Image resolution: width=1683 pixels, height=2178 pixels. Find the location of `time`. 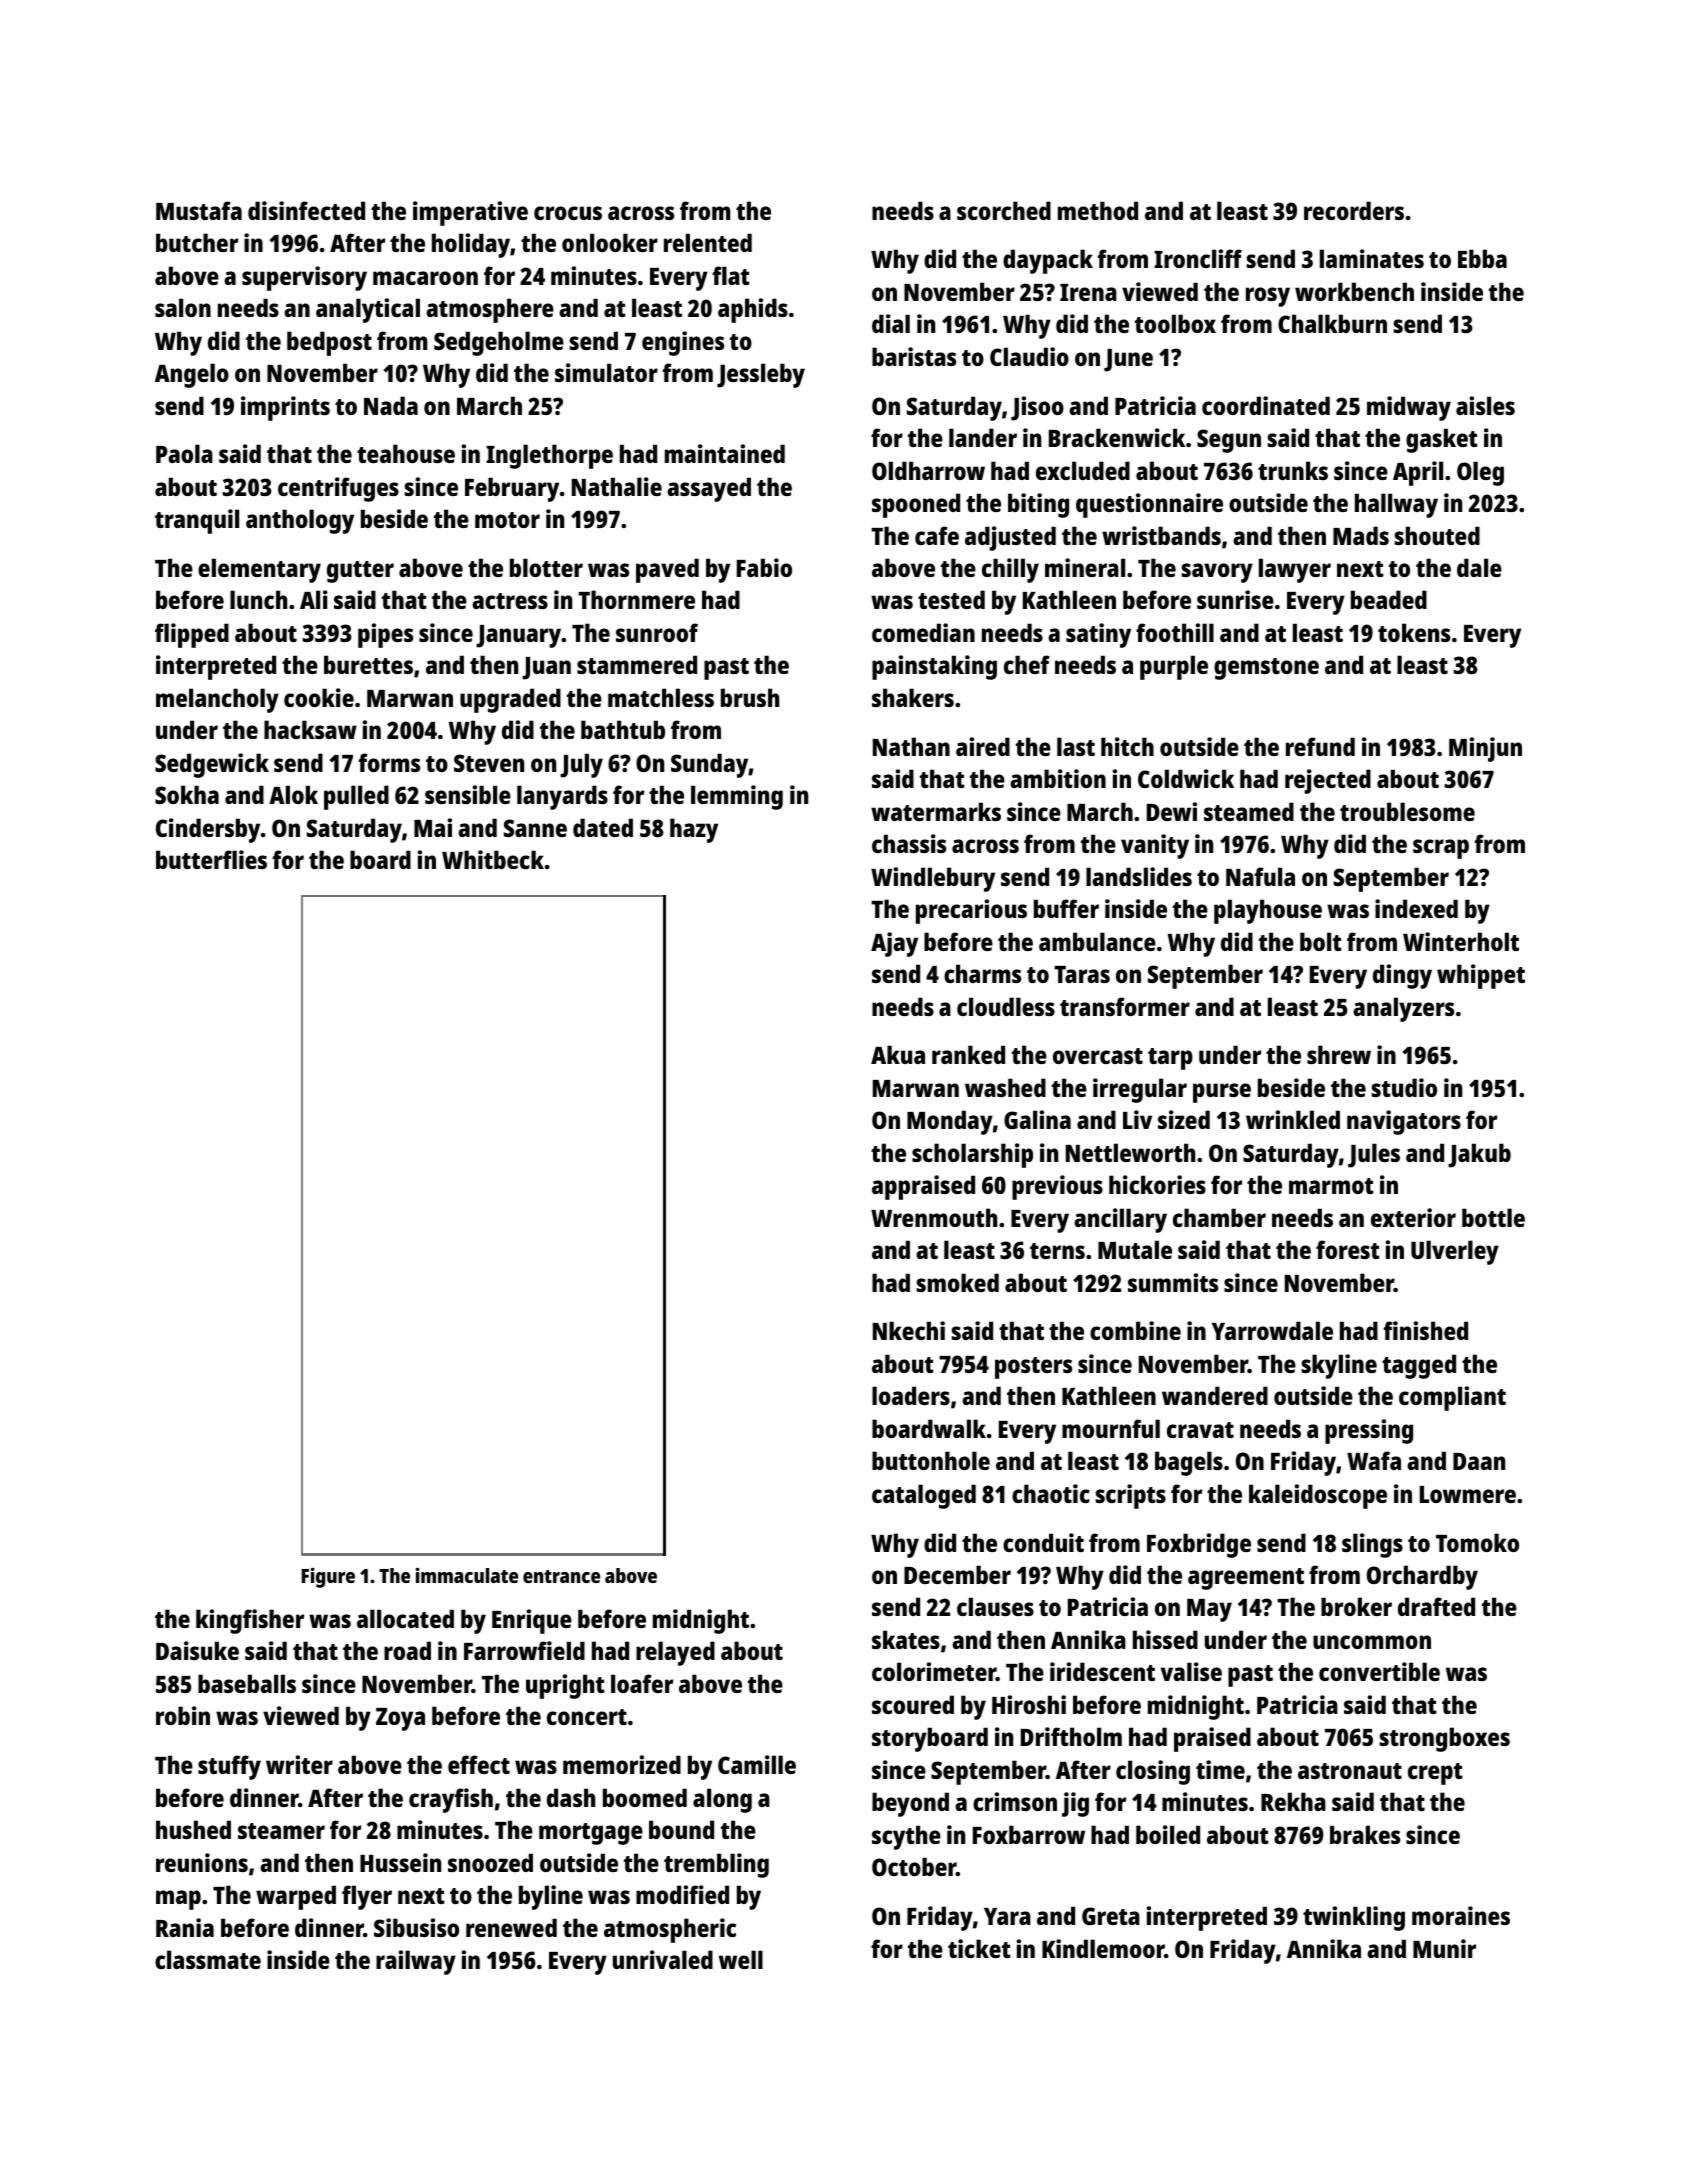

time is located at coordinates (1220, 1769).
